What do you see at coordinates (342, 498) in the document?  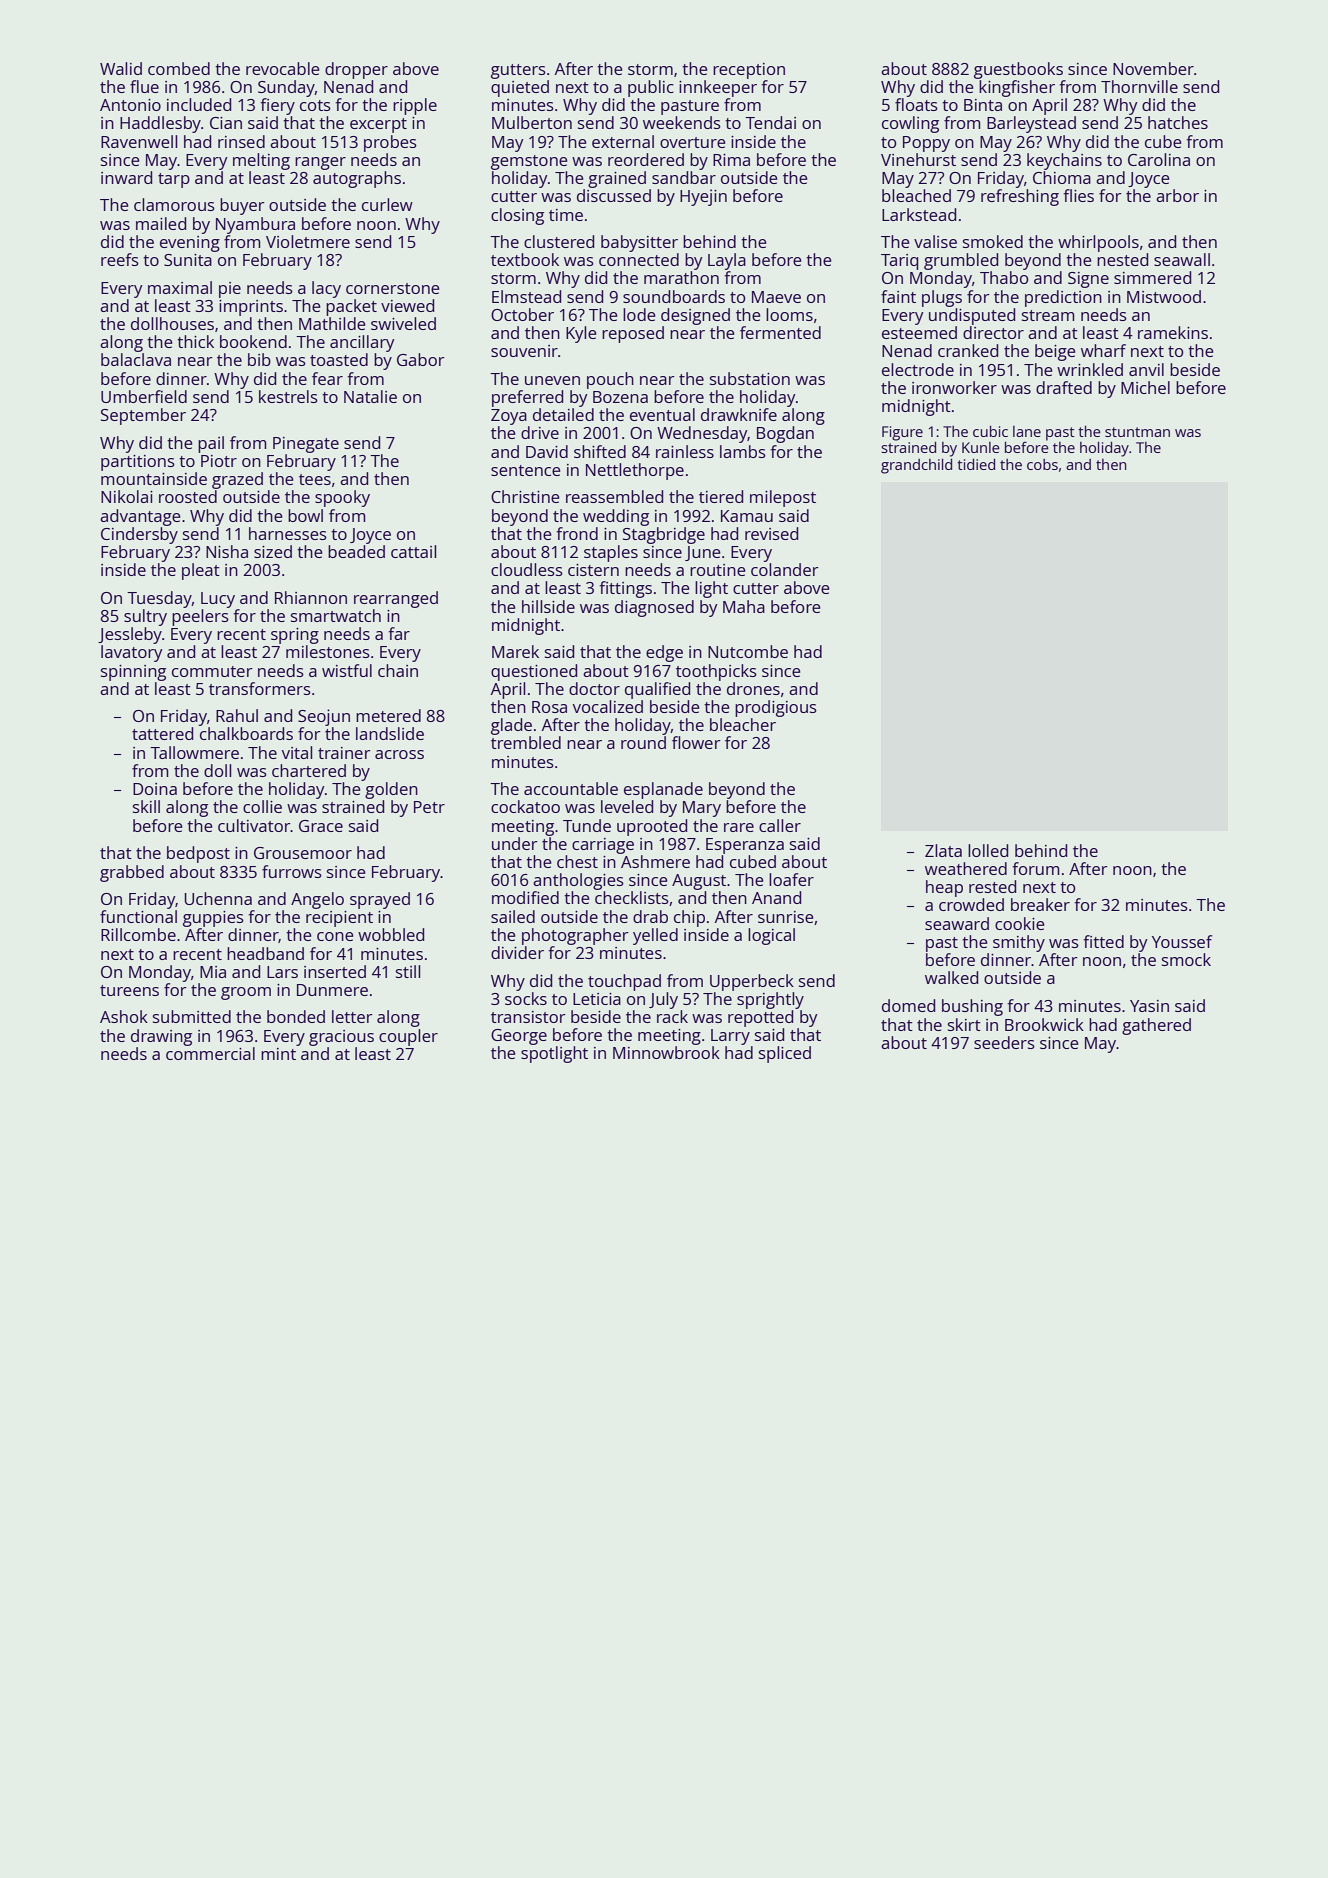 I see `spooky` at bounding box center [342, 498].
